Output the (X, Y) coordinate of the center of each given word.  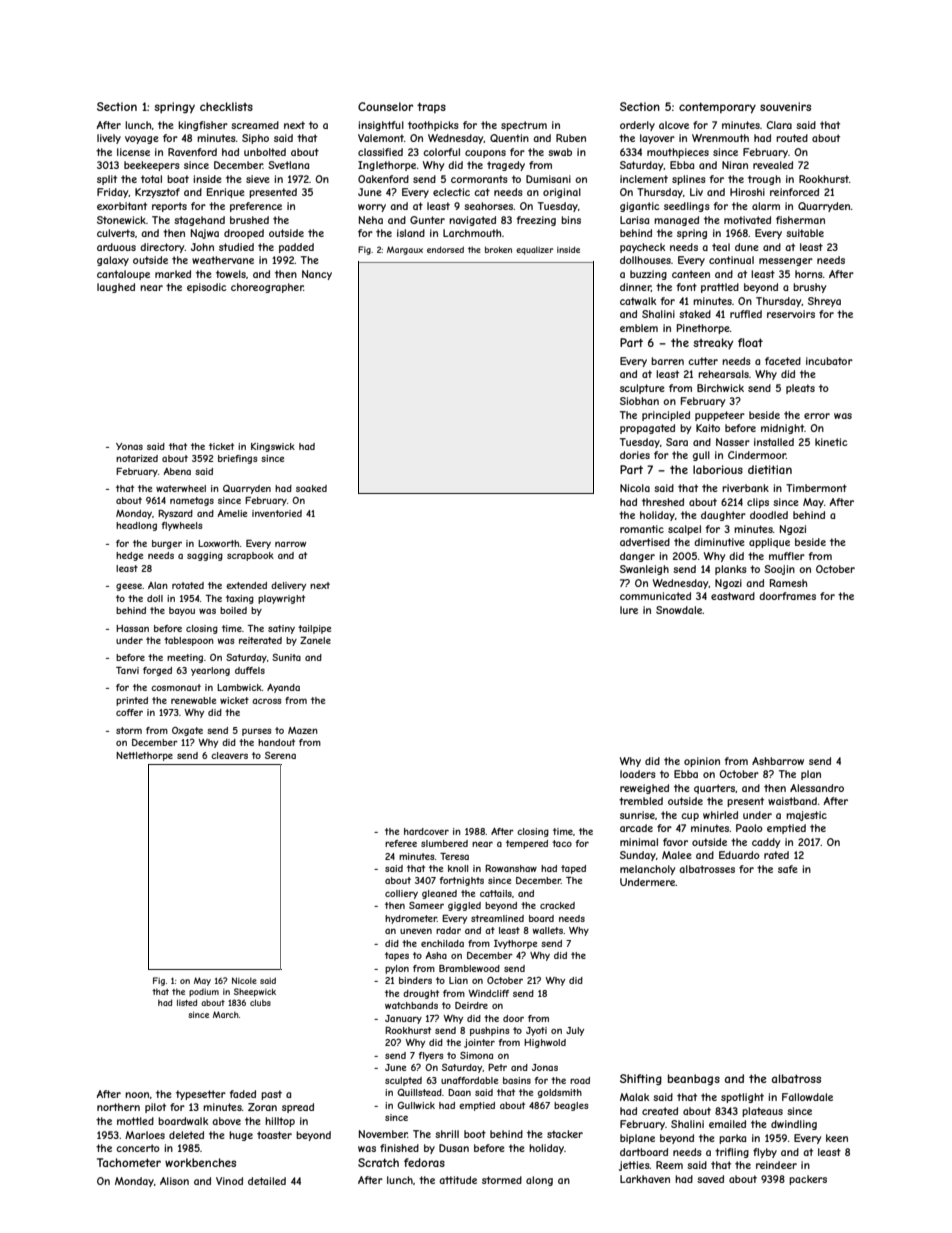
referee (401, 843)
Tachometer (129, 1162)
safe (788, 869)
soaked (311, 488)
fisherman (800, 220)
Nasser (733, 442)
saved (710, 1179)
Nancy (317, 275)
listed (187, 1002)
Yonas (129, 446)
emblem (639, 328)
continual (731, 260)
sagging (205, 556)
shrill (447, 1134)
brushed (249, 220)
